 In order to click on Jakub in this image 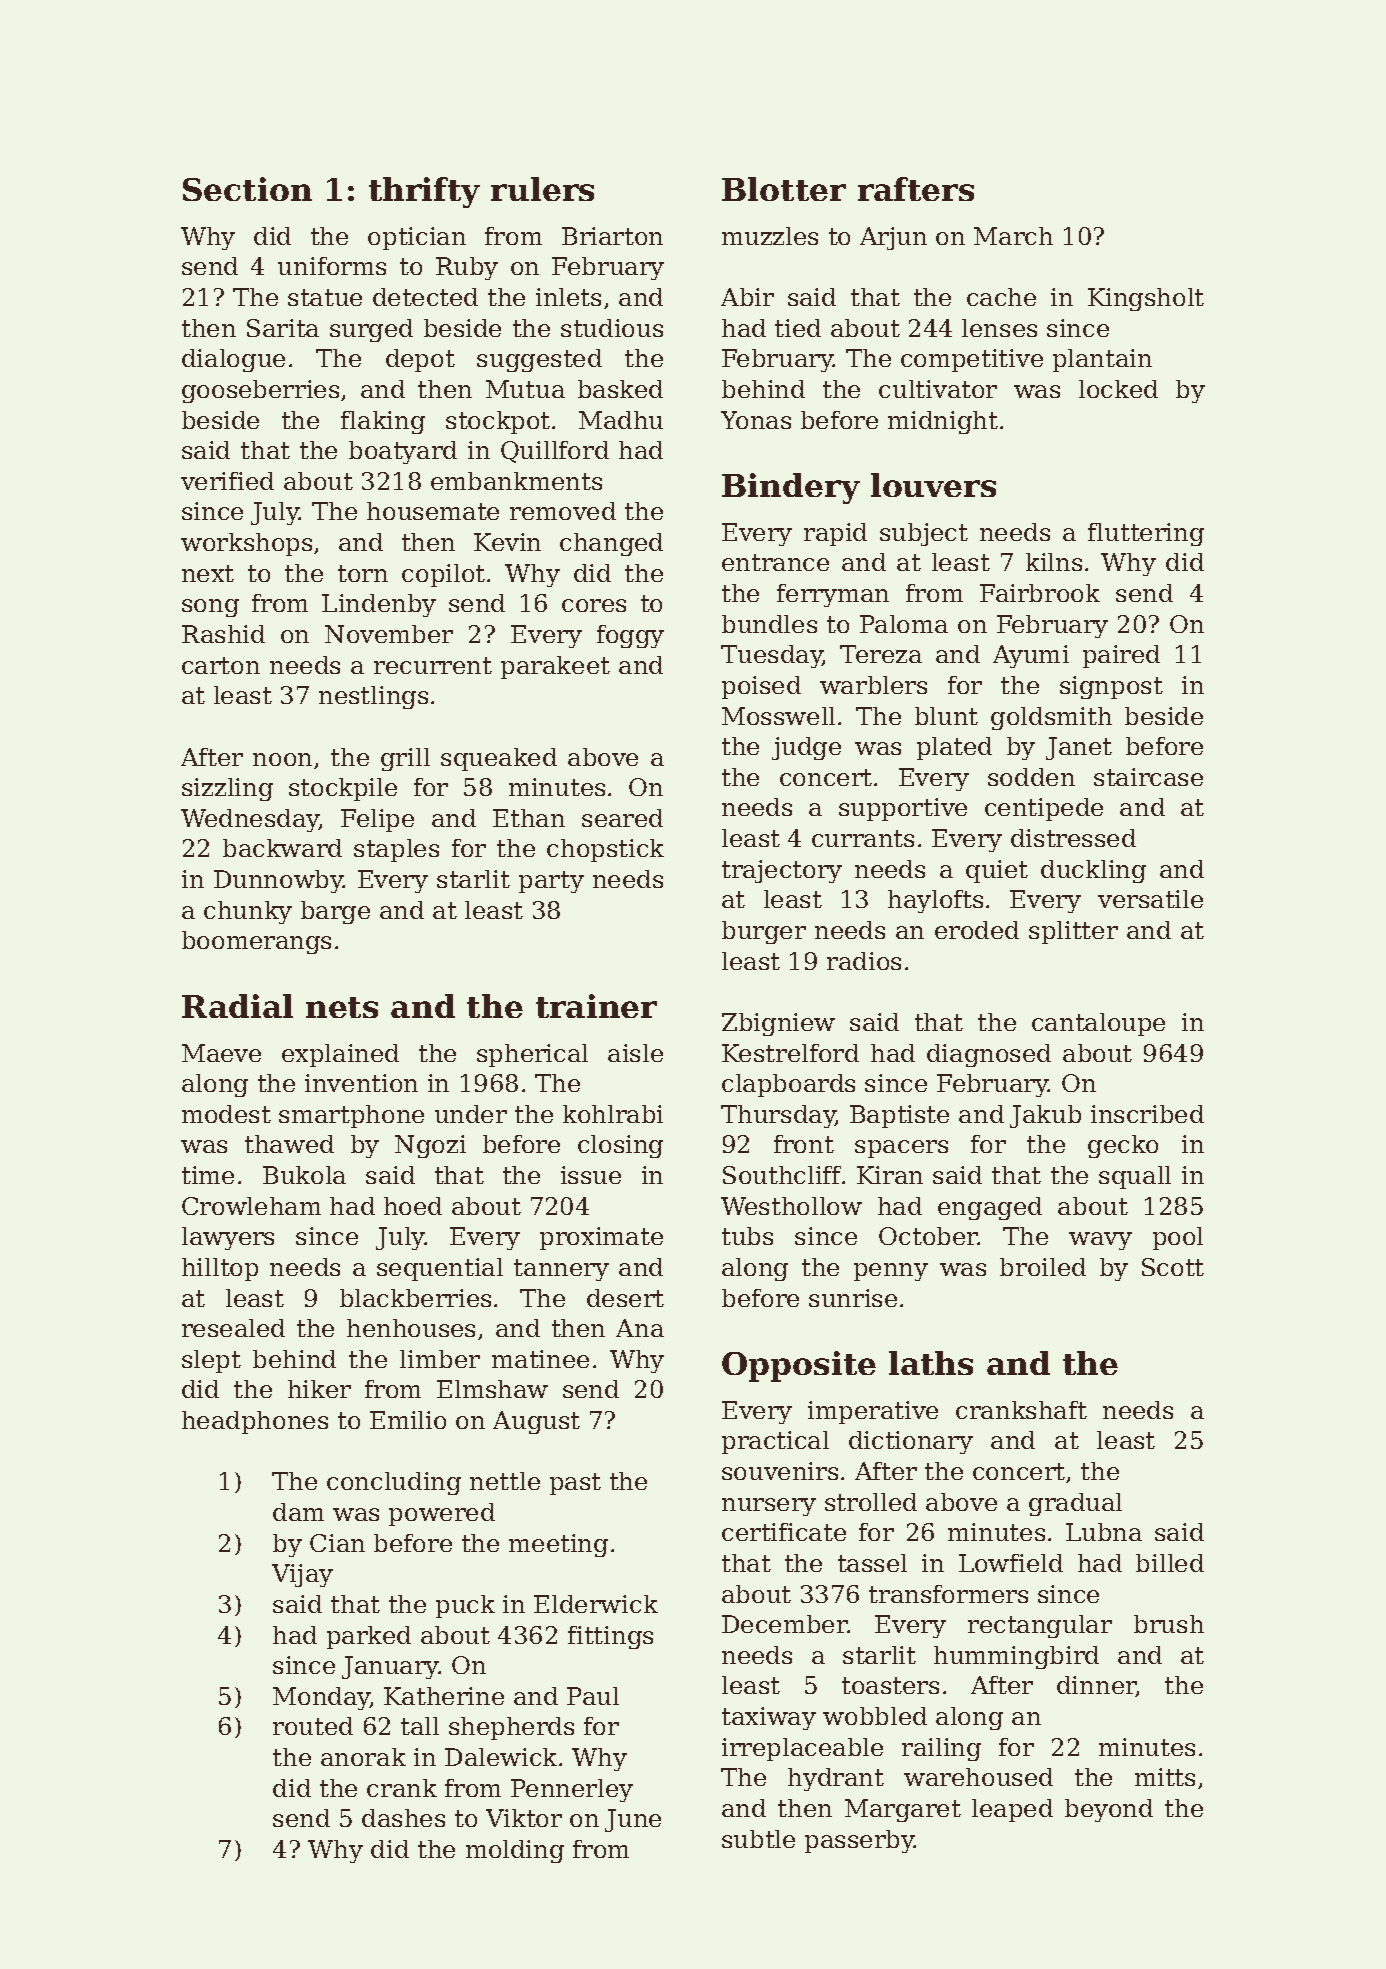, I will do `click(1045, 1116)`.
